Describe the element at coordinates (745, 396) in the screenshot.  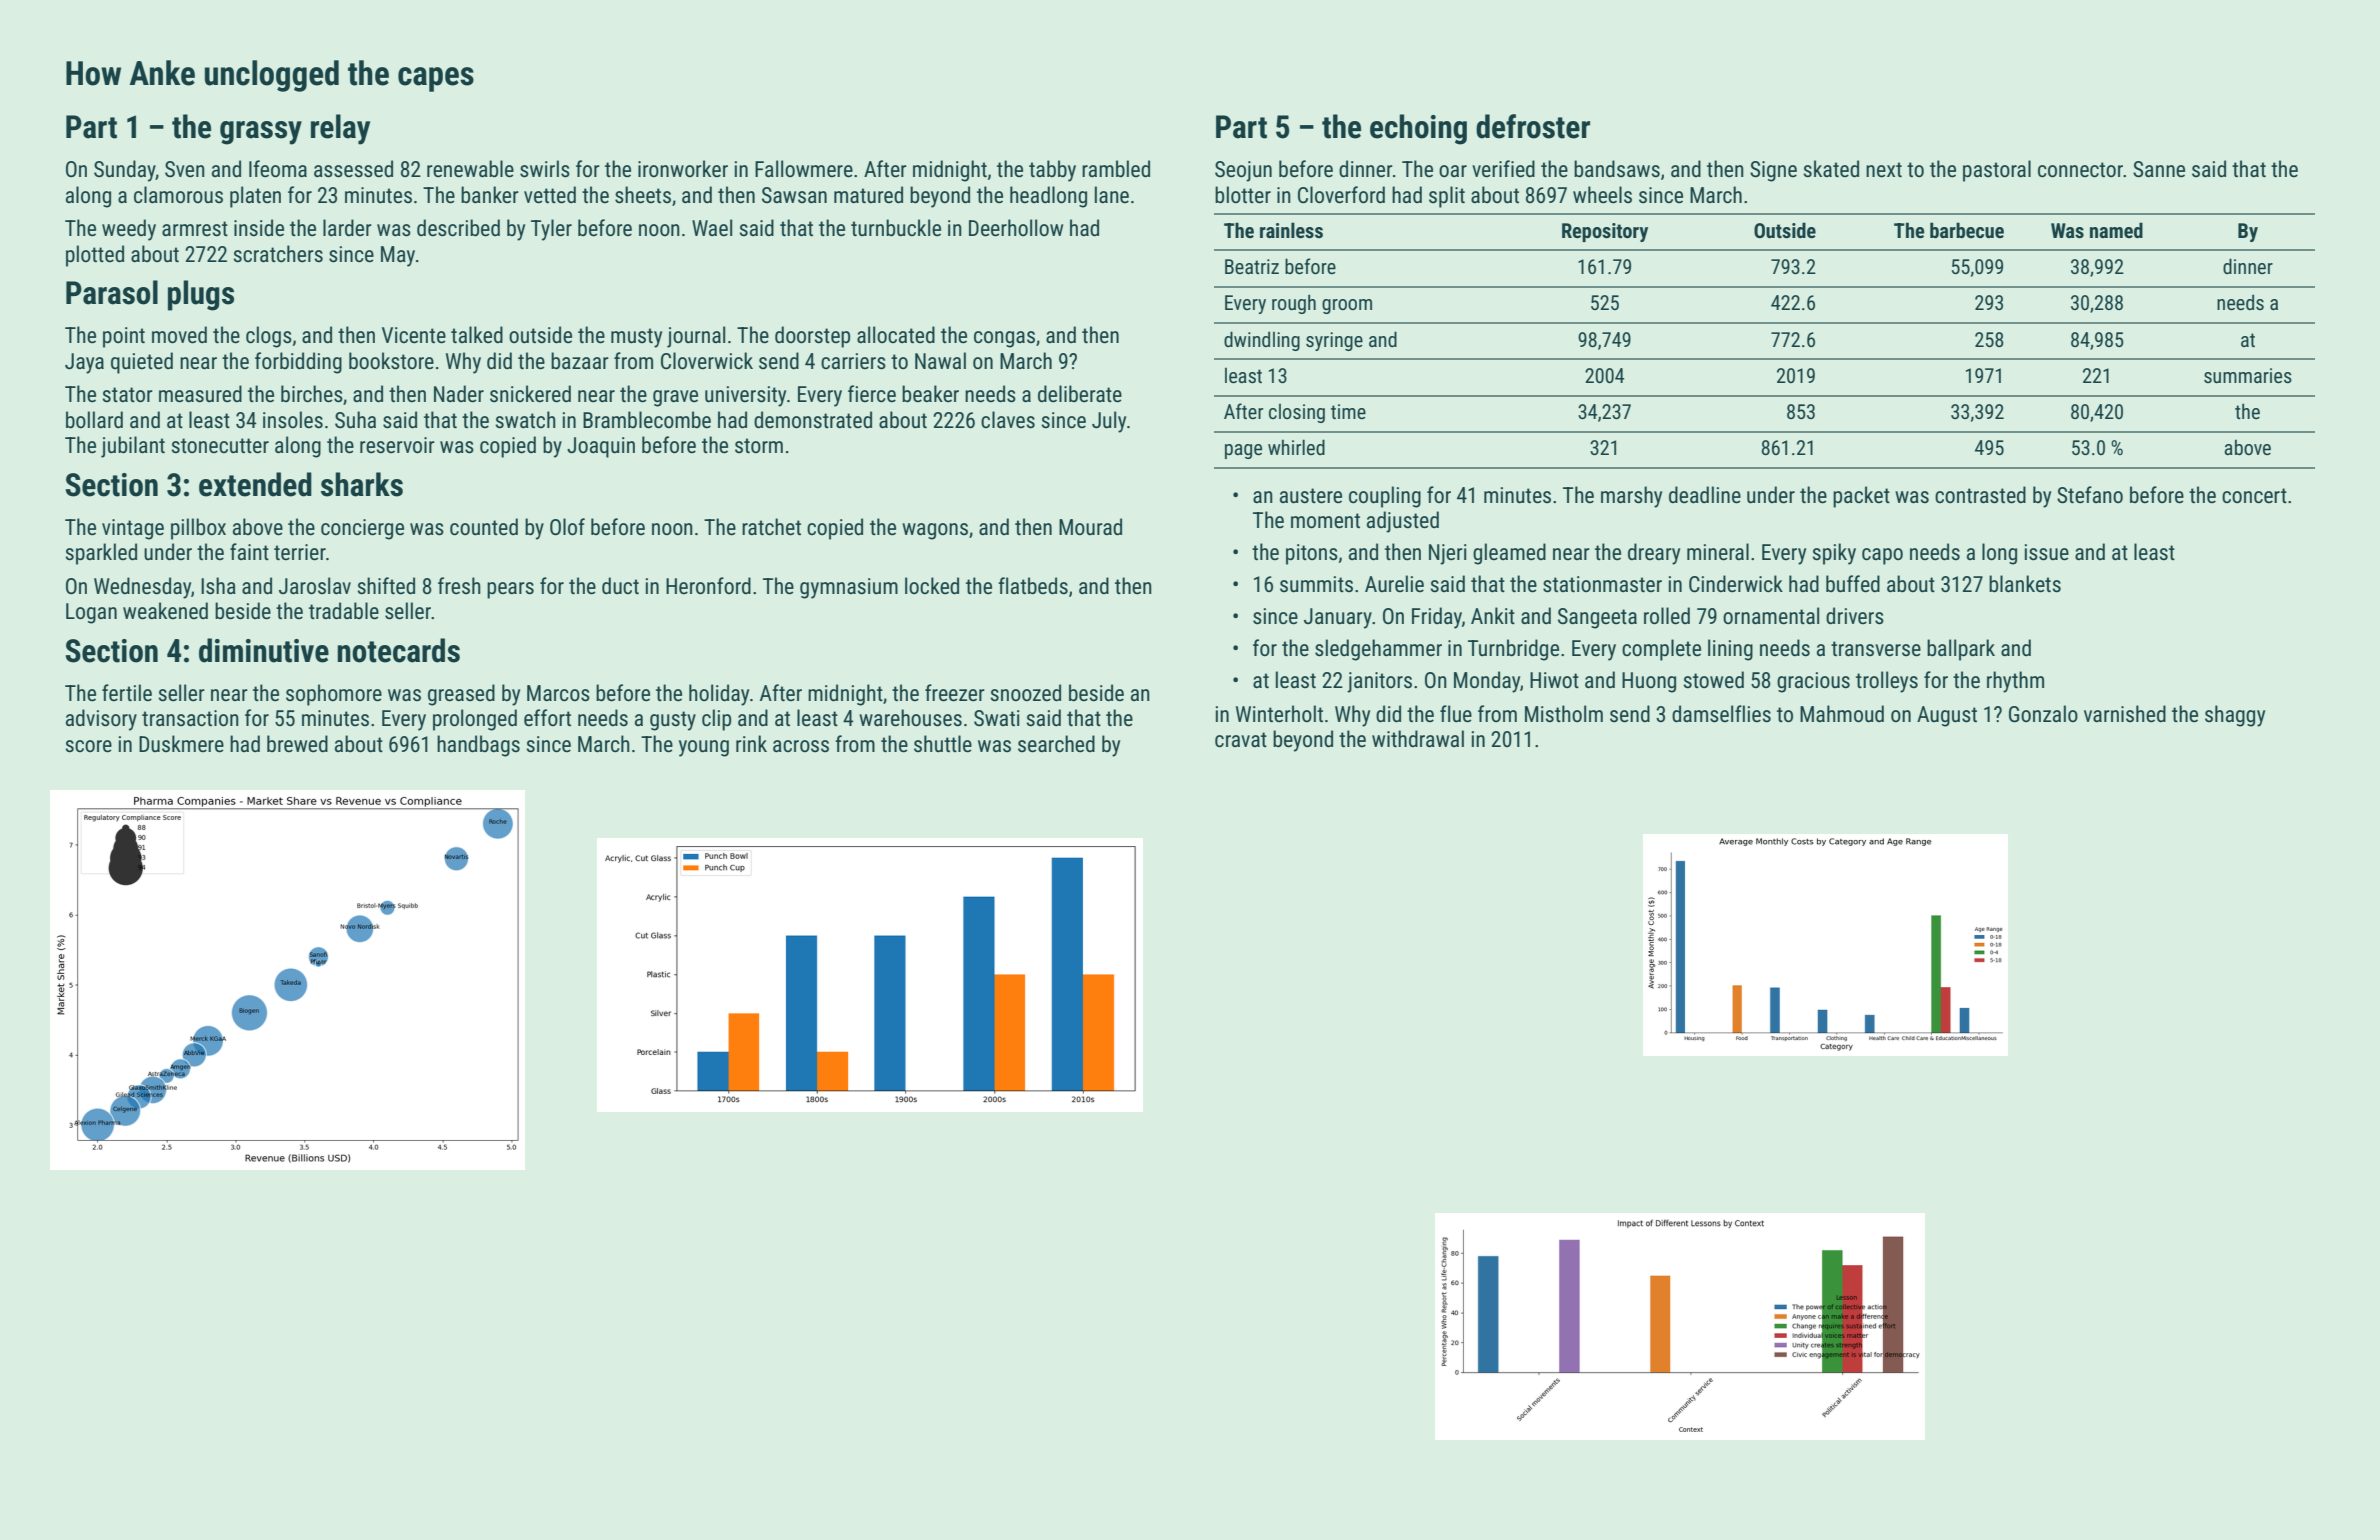
I see `university` at that location.
